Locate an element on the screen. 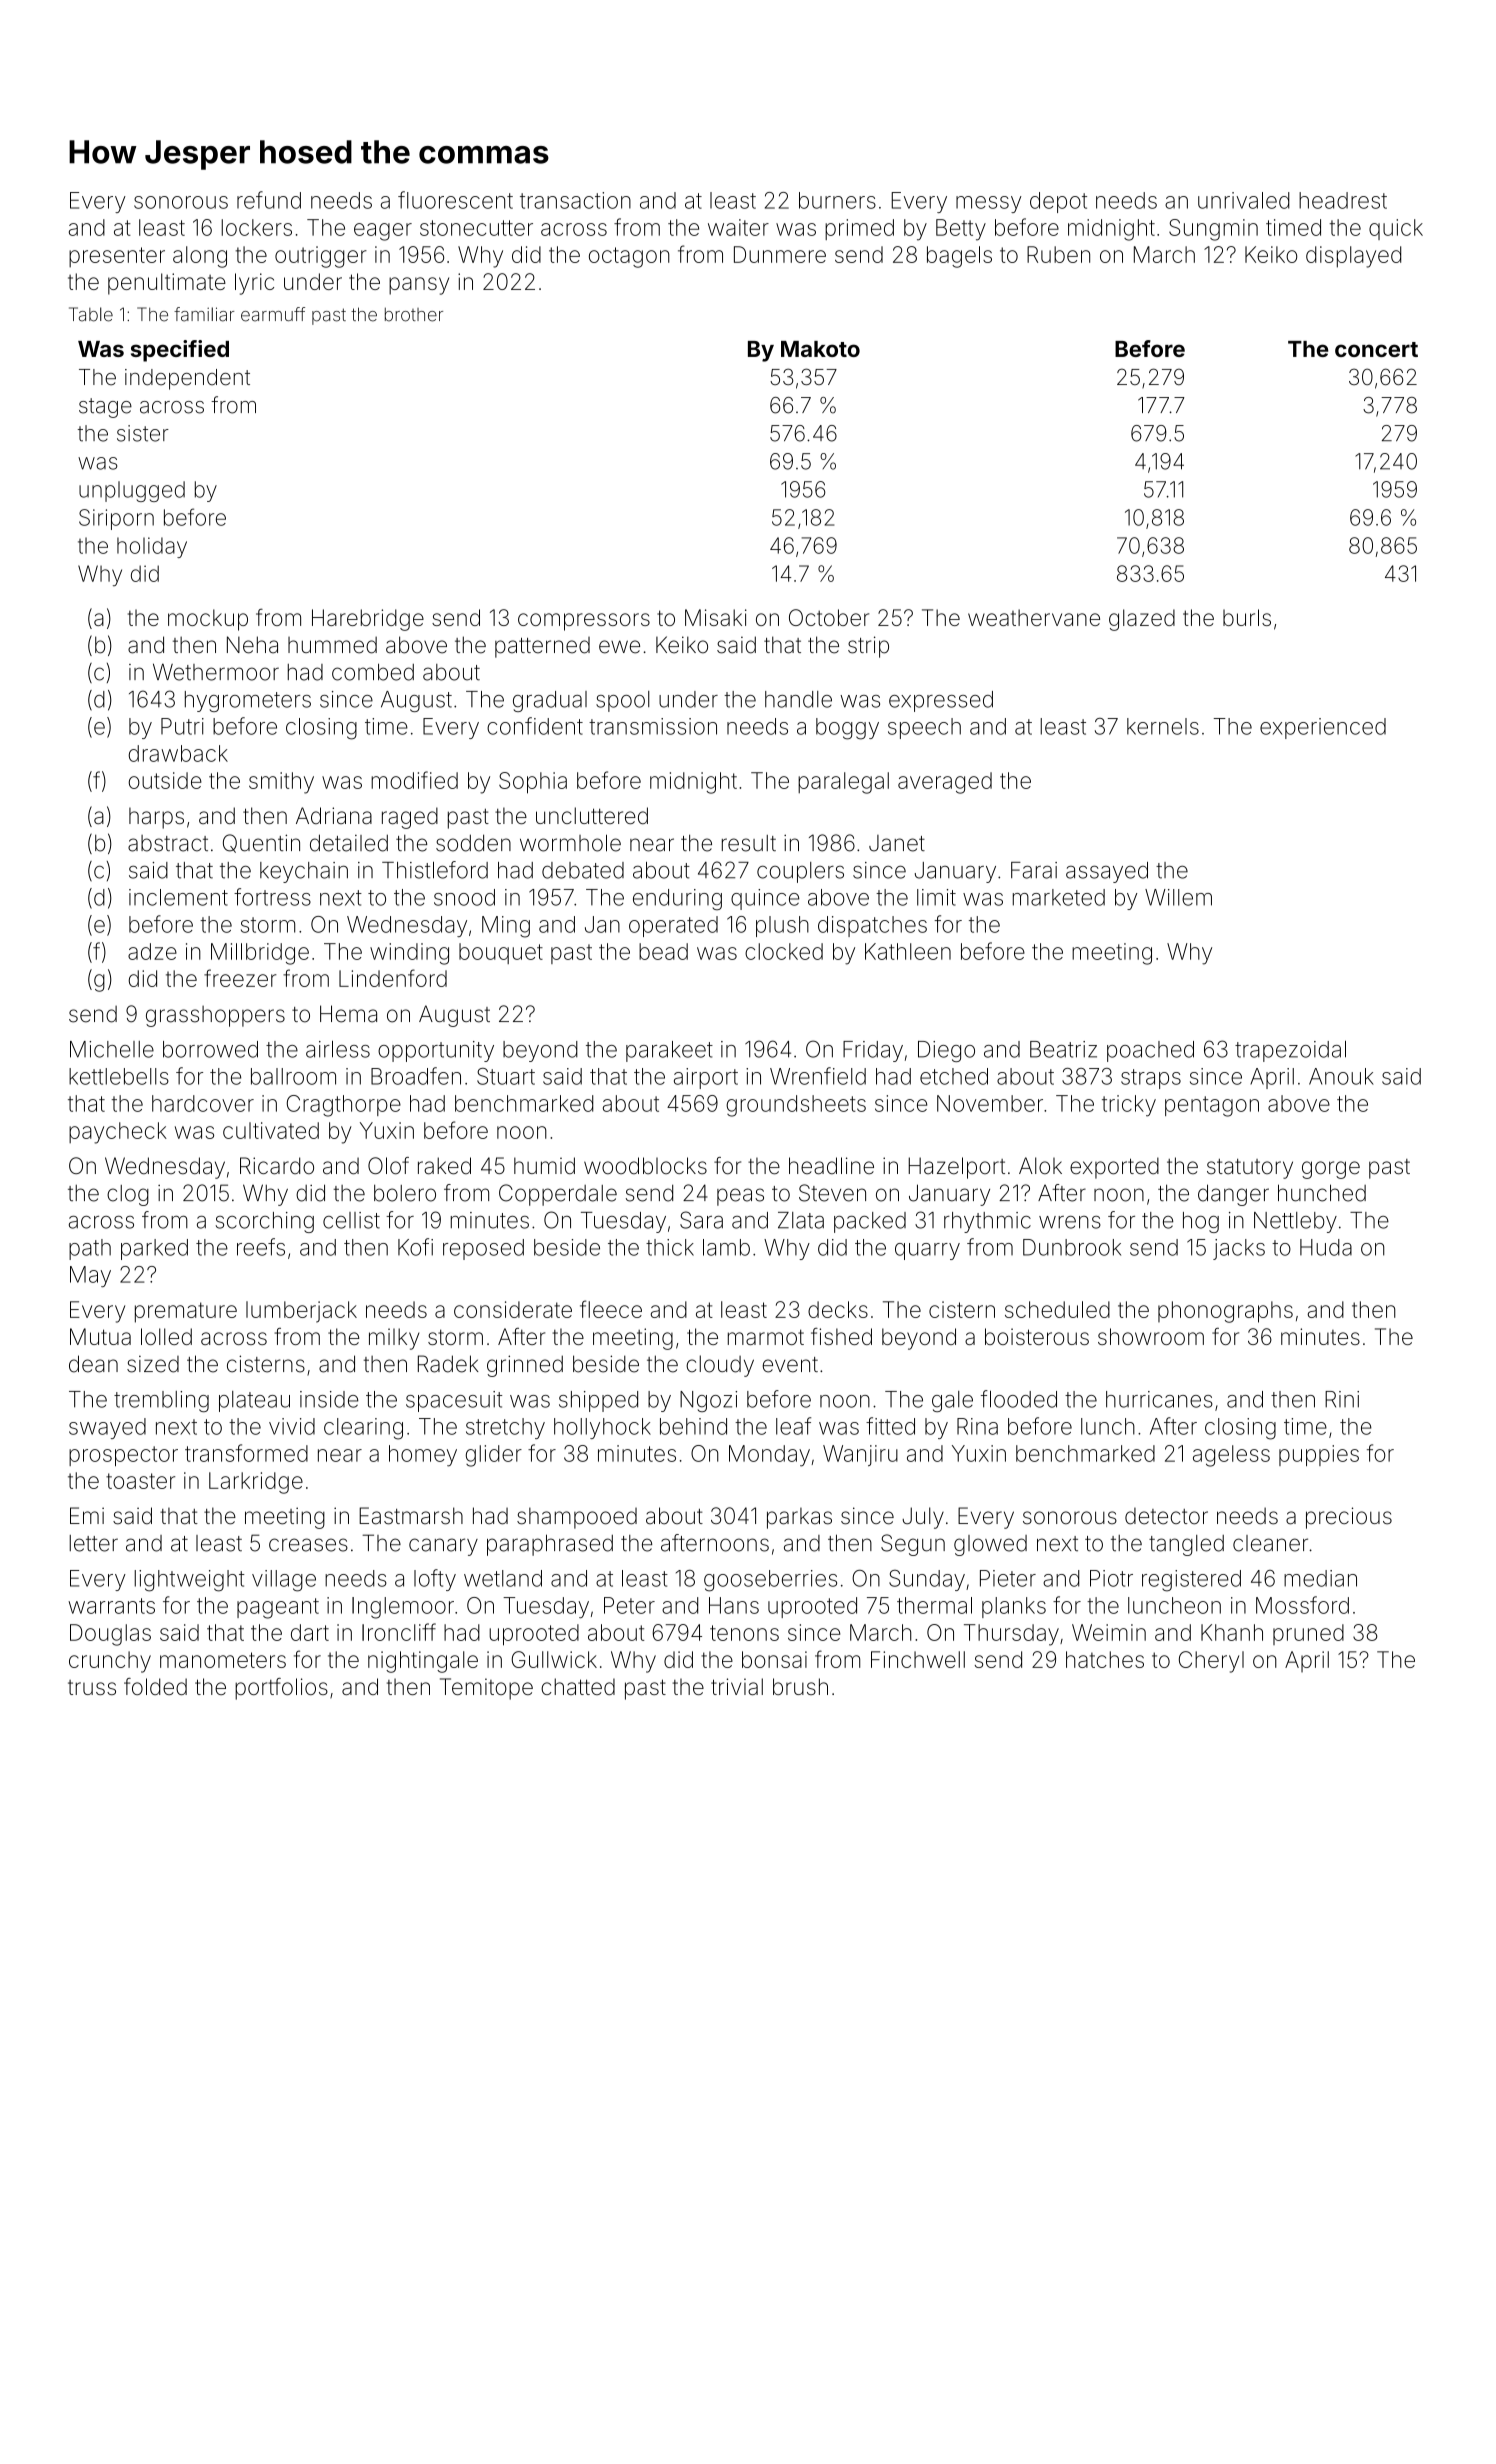  hardcover is located at coordinates (203, 1103).
